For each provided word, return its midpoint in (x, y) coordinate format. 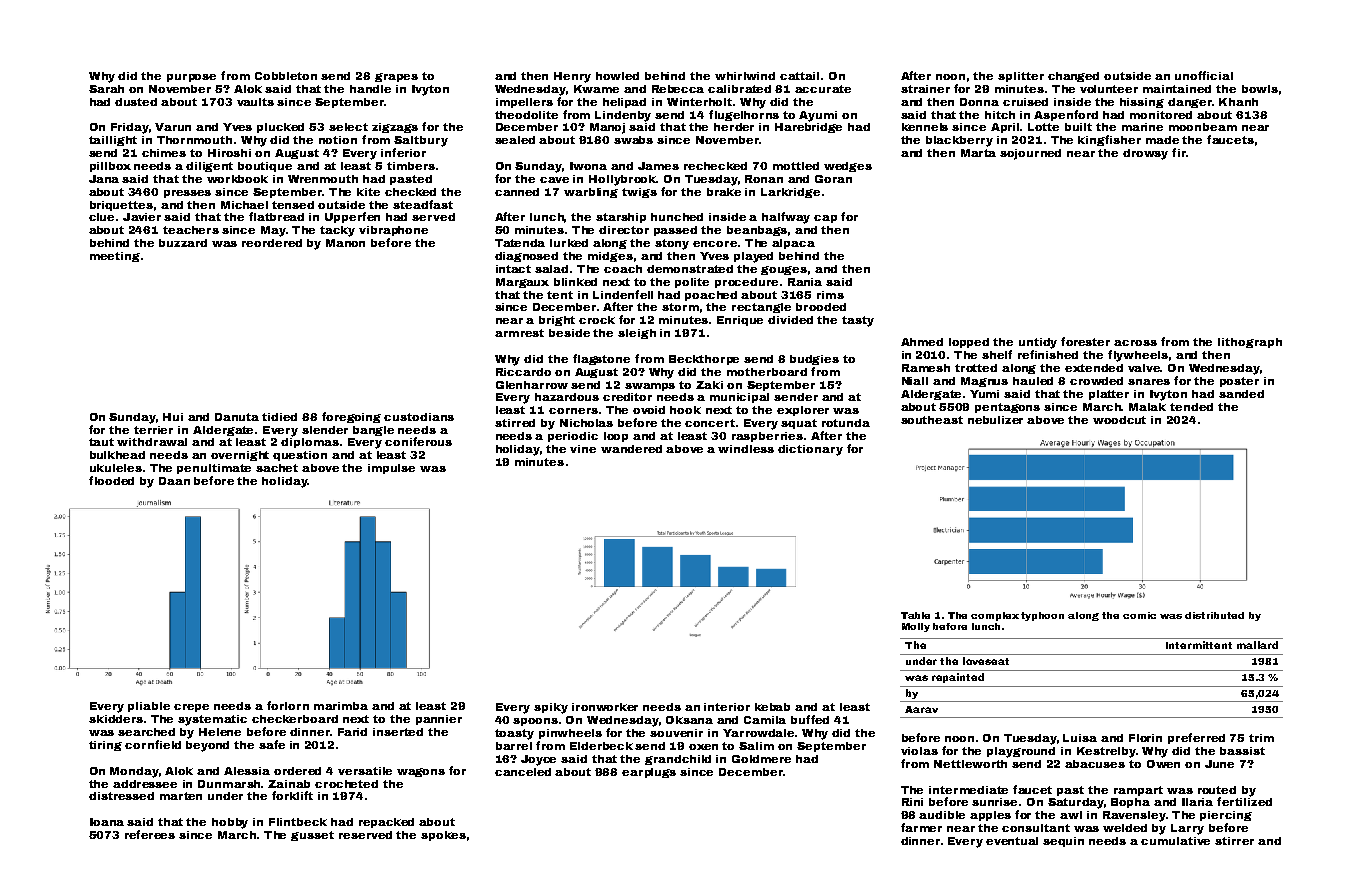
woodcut (1119, 420)
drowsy (1145, 154)
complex (995, 616)
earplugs (649, 773)
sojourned (1030, 154)
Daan (174, 481)
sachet (277, 468)
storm (680, 307)
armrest (519, 333)
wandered (631, 449)
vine (583, 449)
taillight (113, 141)
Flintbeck (298, 822)
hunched (677, 217)
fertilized (1244, 801)
